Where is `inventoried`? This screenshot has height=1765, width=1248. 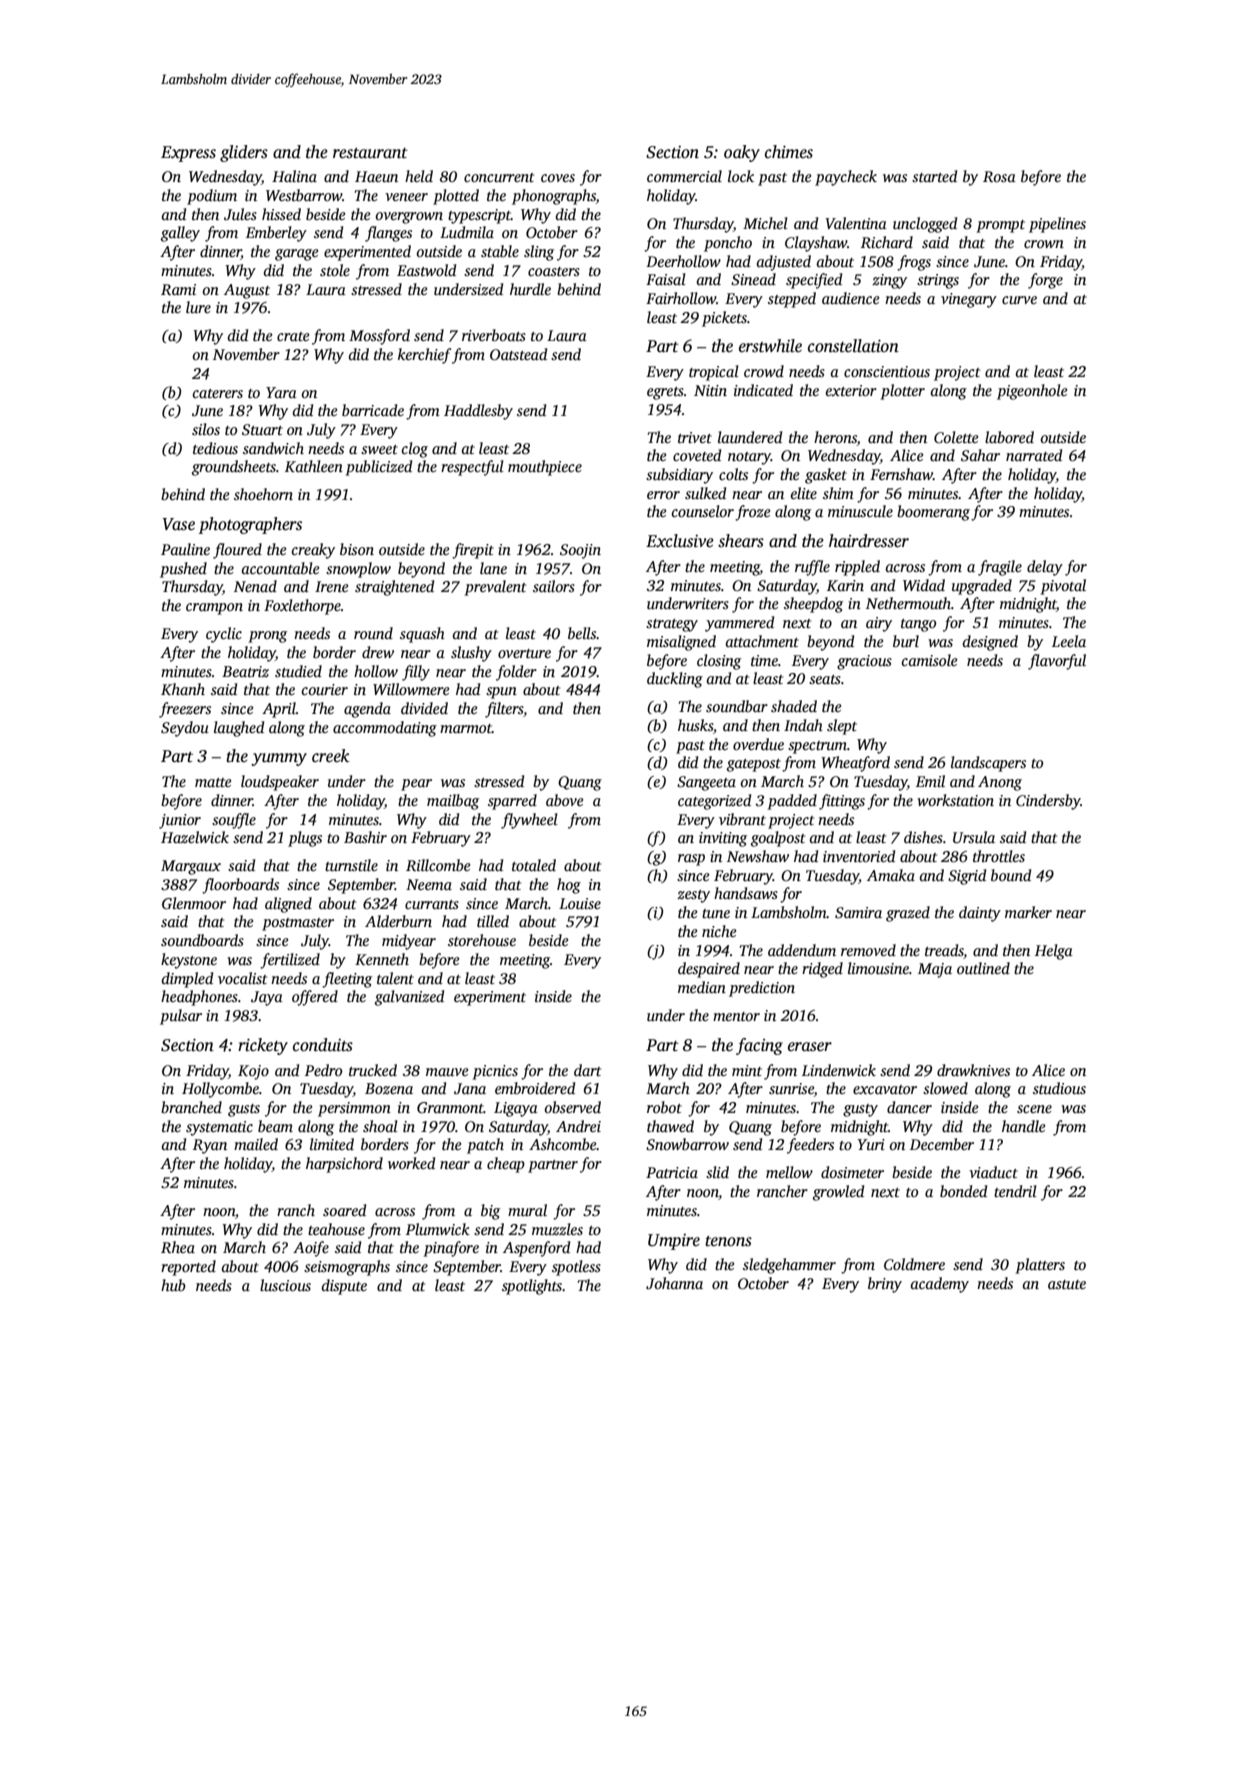 inventoried is located at coordinates (859, 856).
